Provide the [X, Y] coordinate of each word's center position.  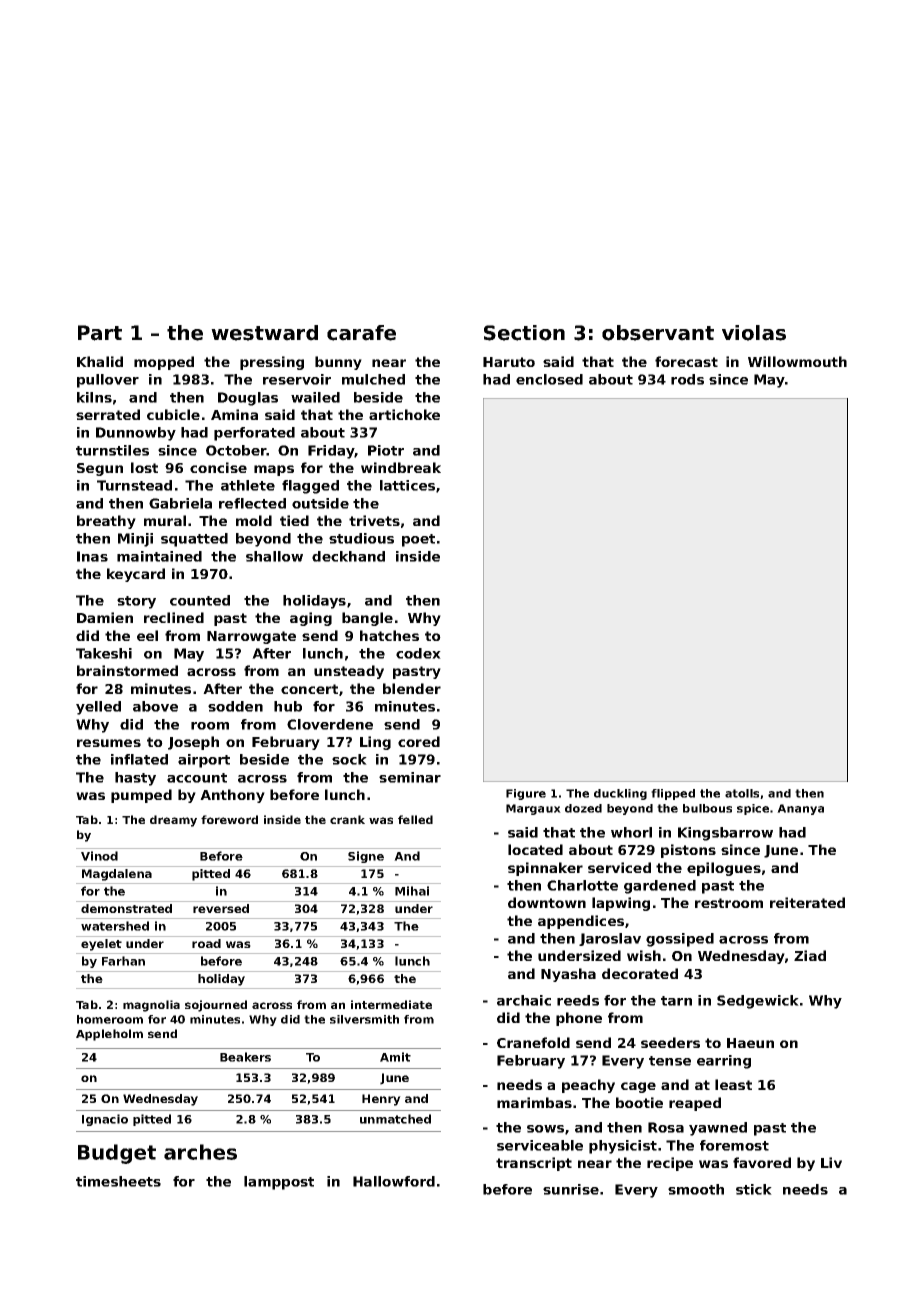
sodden [235, 706]
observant [658, 333]
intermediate [391, 1004]
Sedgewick [758, 1002]
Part [100, 333]
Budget [117, 1154]
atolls [742, 793]
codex [418, 653]
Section [524, 333]
